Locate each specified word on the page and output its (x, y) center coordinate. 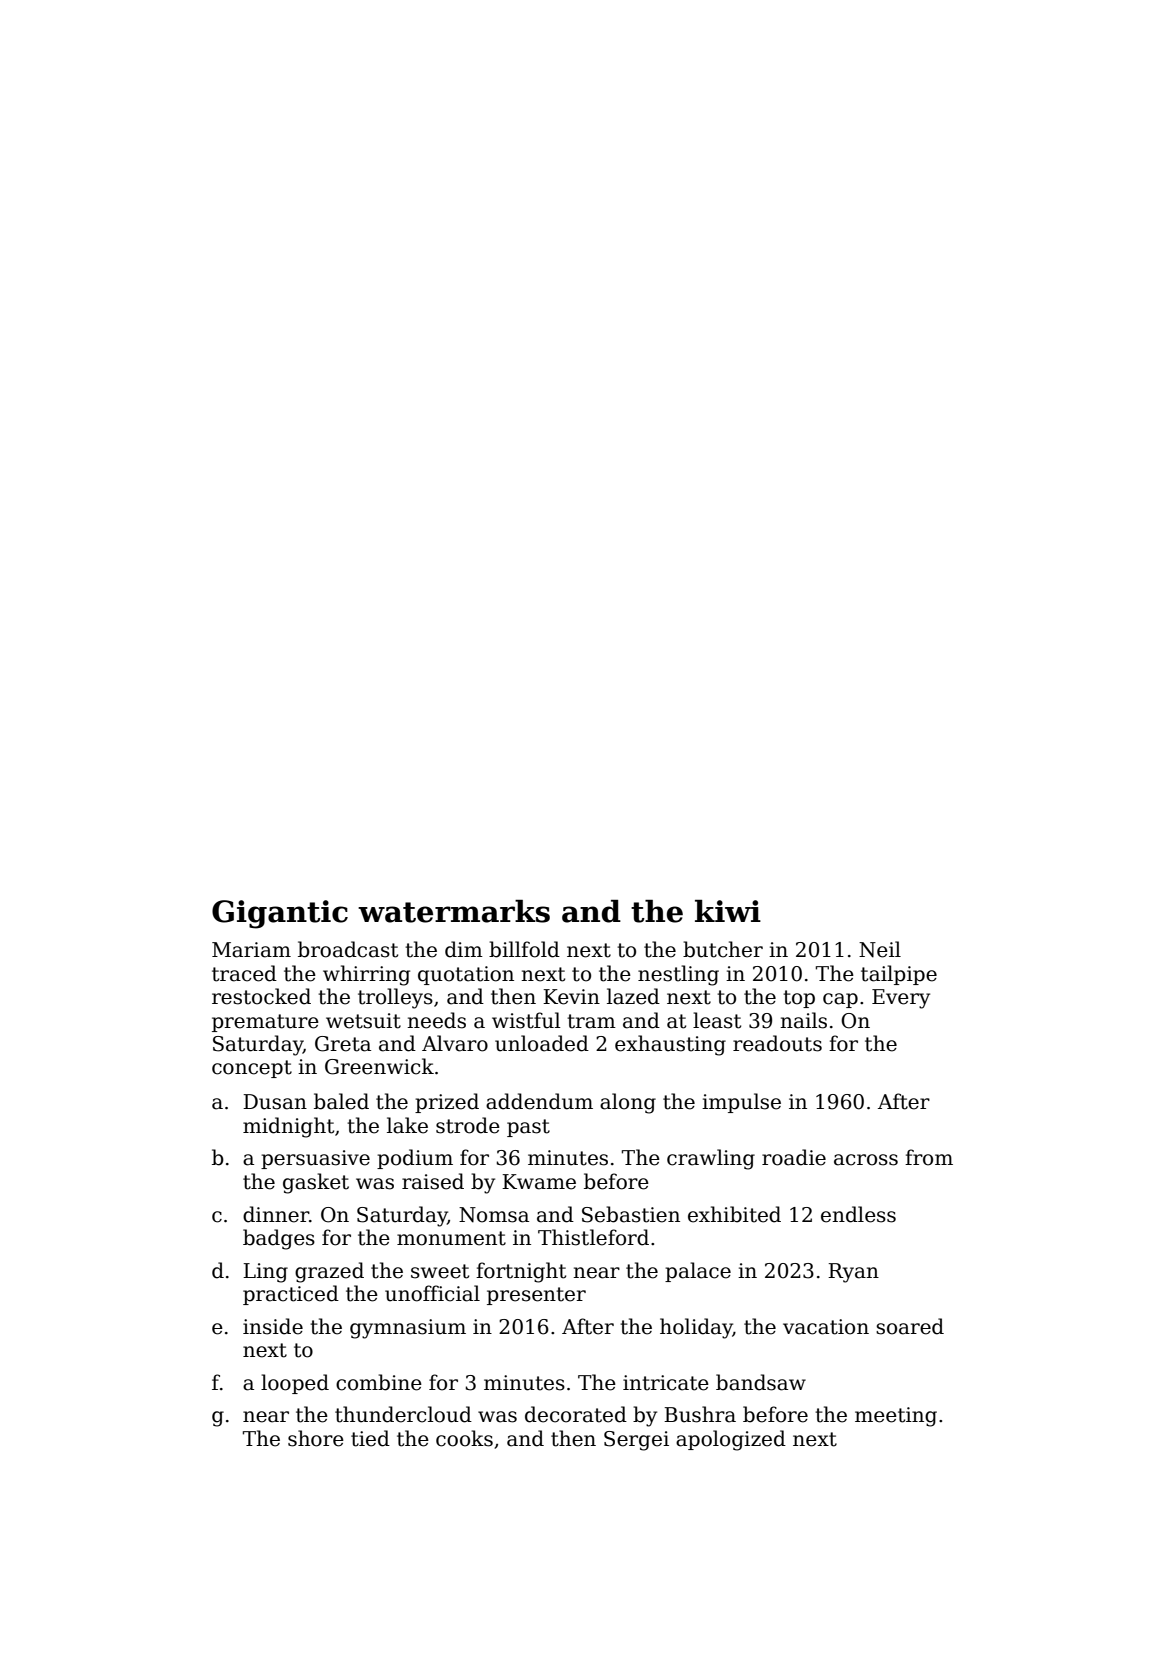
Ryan (853, 1273)
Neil (880, 949)
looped (295, 1384)
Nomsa (494, 1215)
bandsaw (761, 1382)
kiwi (728, 911)
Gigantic (280, 914)
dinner (276, 1214)
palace (698, 1272)
